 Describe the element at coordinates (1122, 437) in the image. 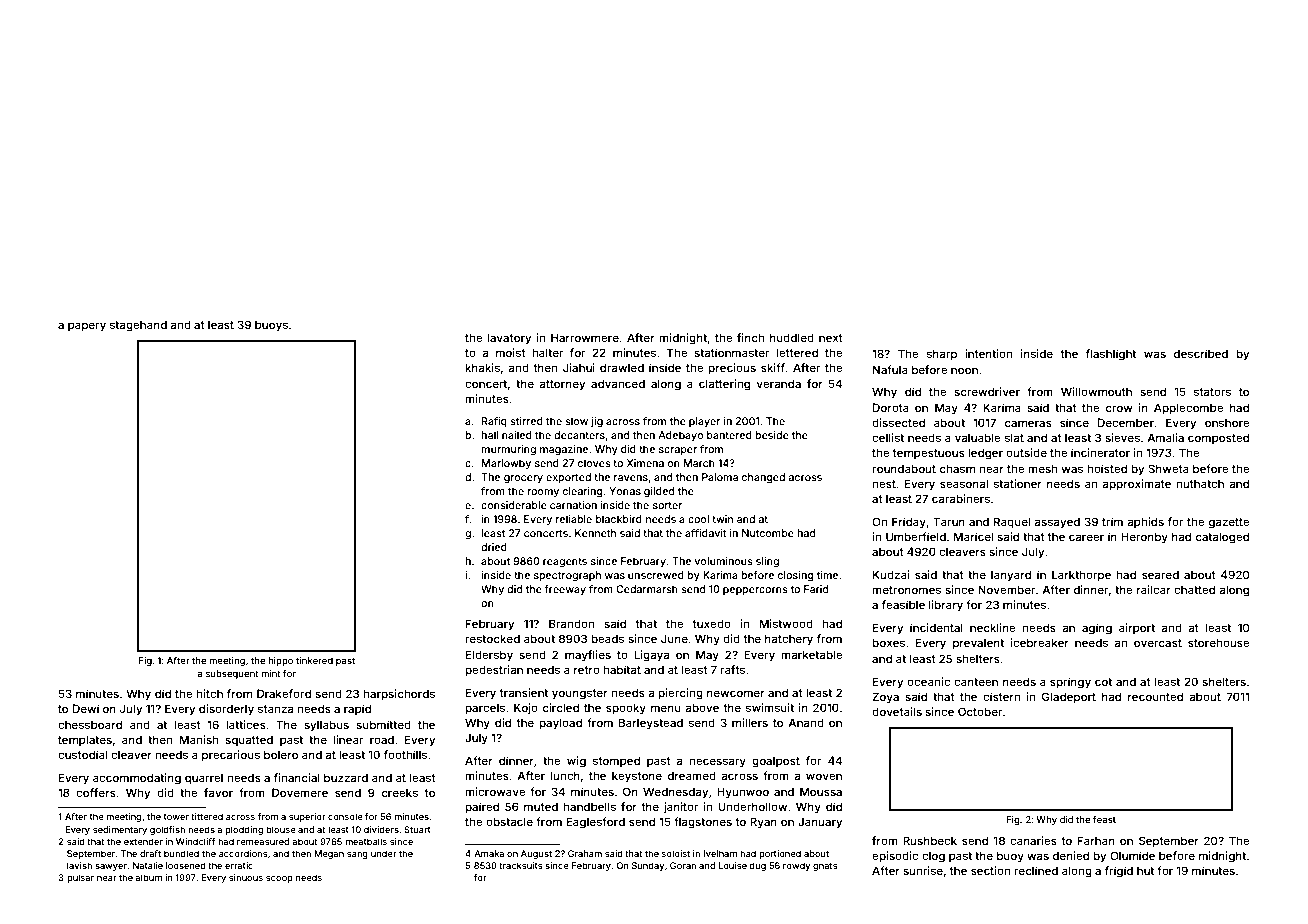

I see `sieves` at that location.
